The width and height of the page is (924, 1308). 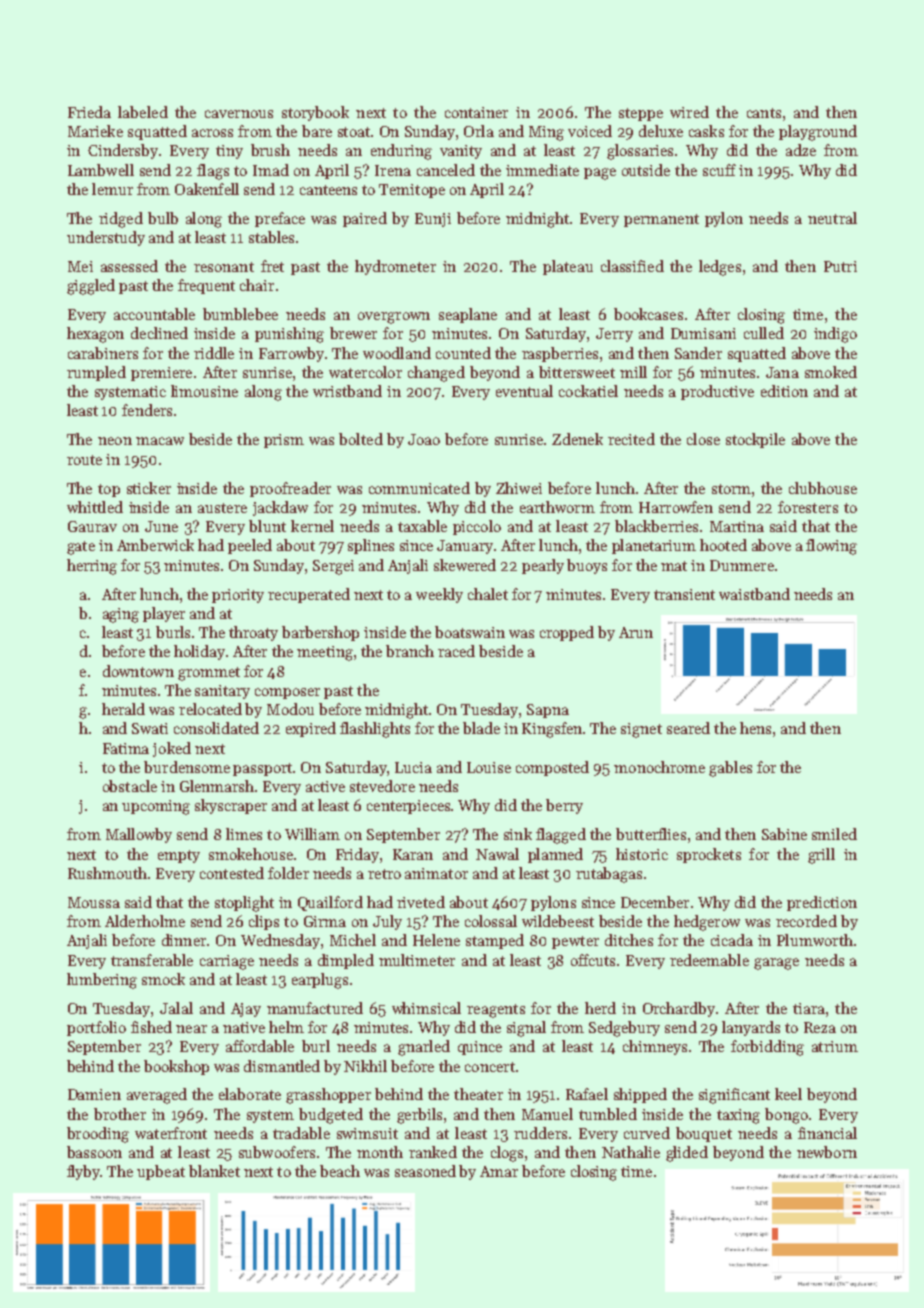 What do you see at coordinates (840, 266) in the page?
I see `Putri` at bounding box center [840, 266].
